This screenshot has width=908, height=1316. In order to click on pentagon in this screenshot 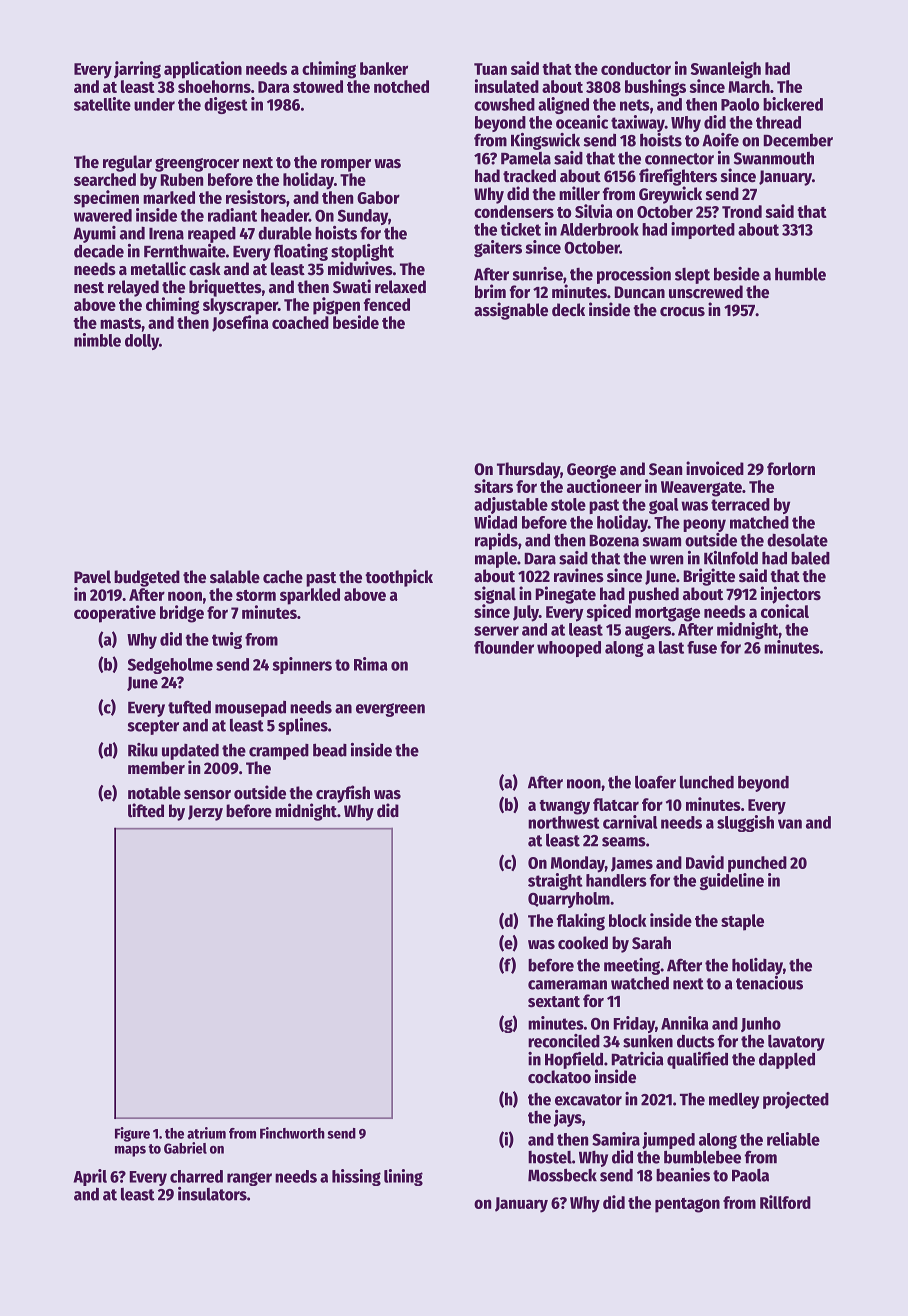, I will do `click(687, 1205)`.
